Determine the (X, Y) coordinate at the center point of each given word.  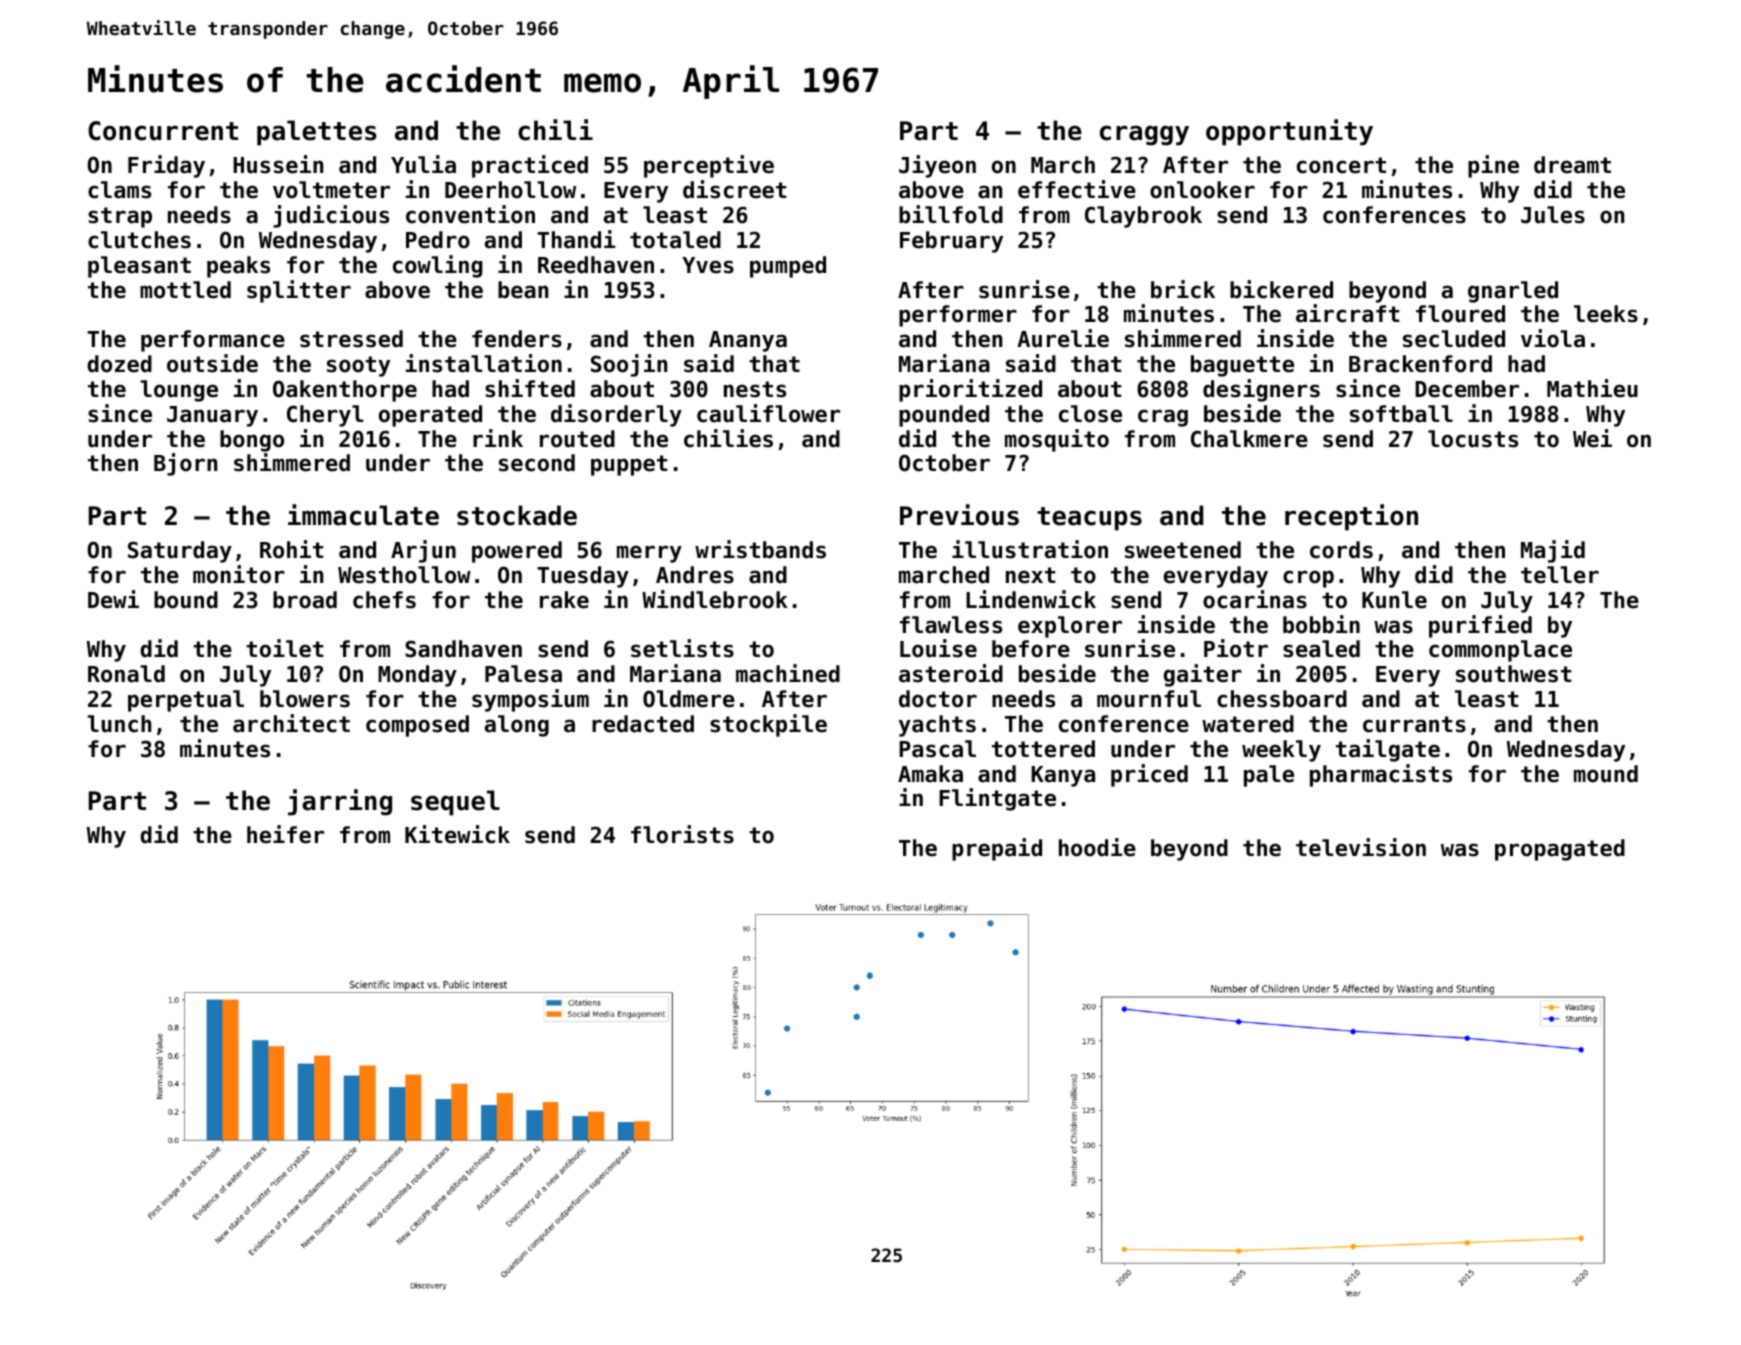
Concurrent (163, 131)
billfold (951, 214)
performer (958, 316)
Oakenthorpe (345, 391)
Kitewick (457, 834)
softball (1401, 414)
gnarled (1513, 292)
